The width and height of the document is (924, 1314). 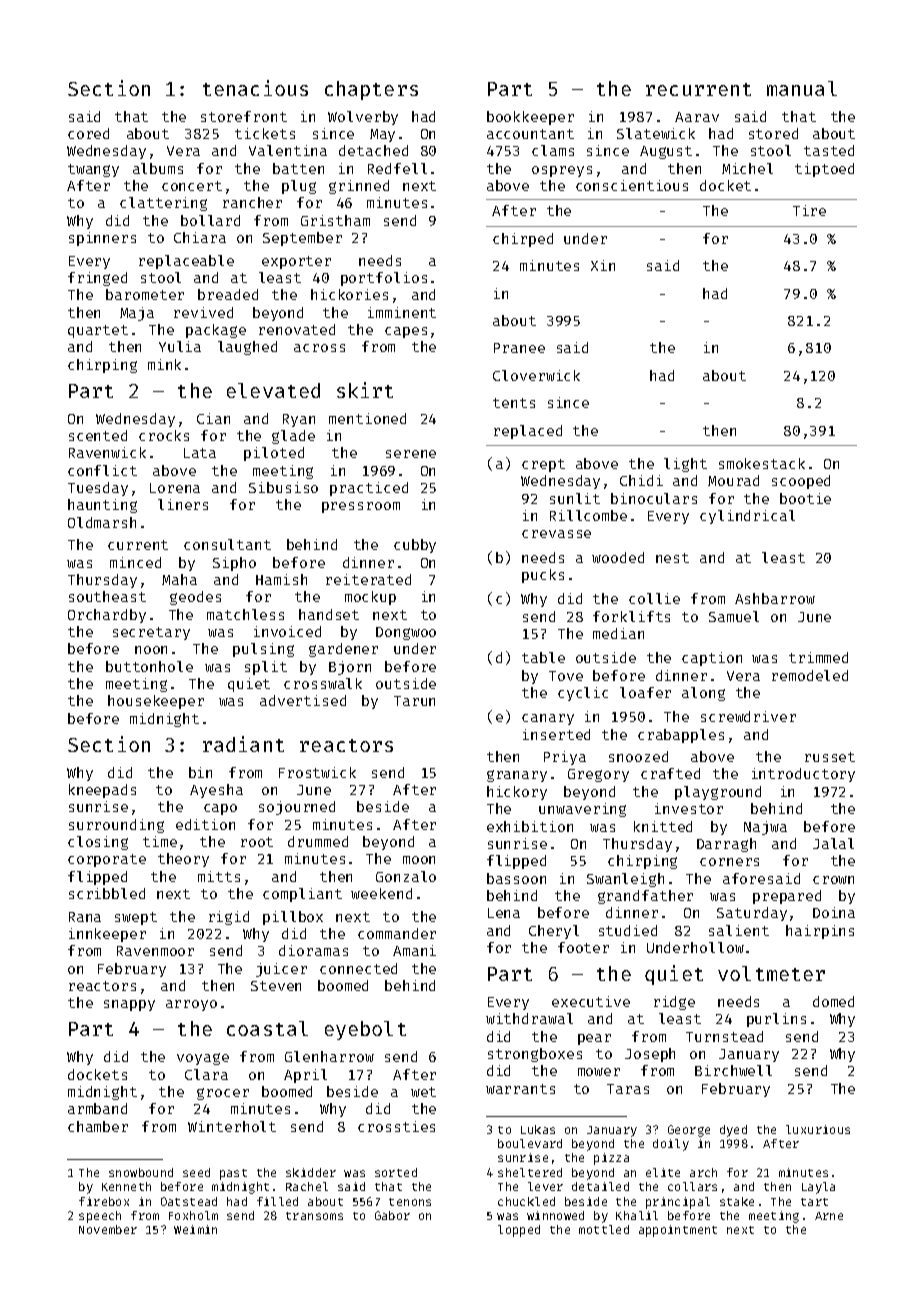 I want to click on Ayesha, so click(x=216, y=791).
